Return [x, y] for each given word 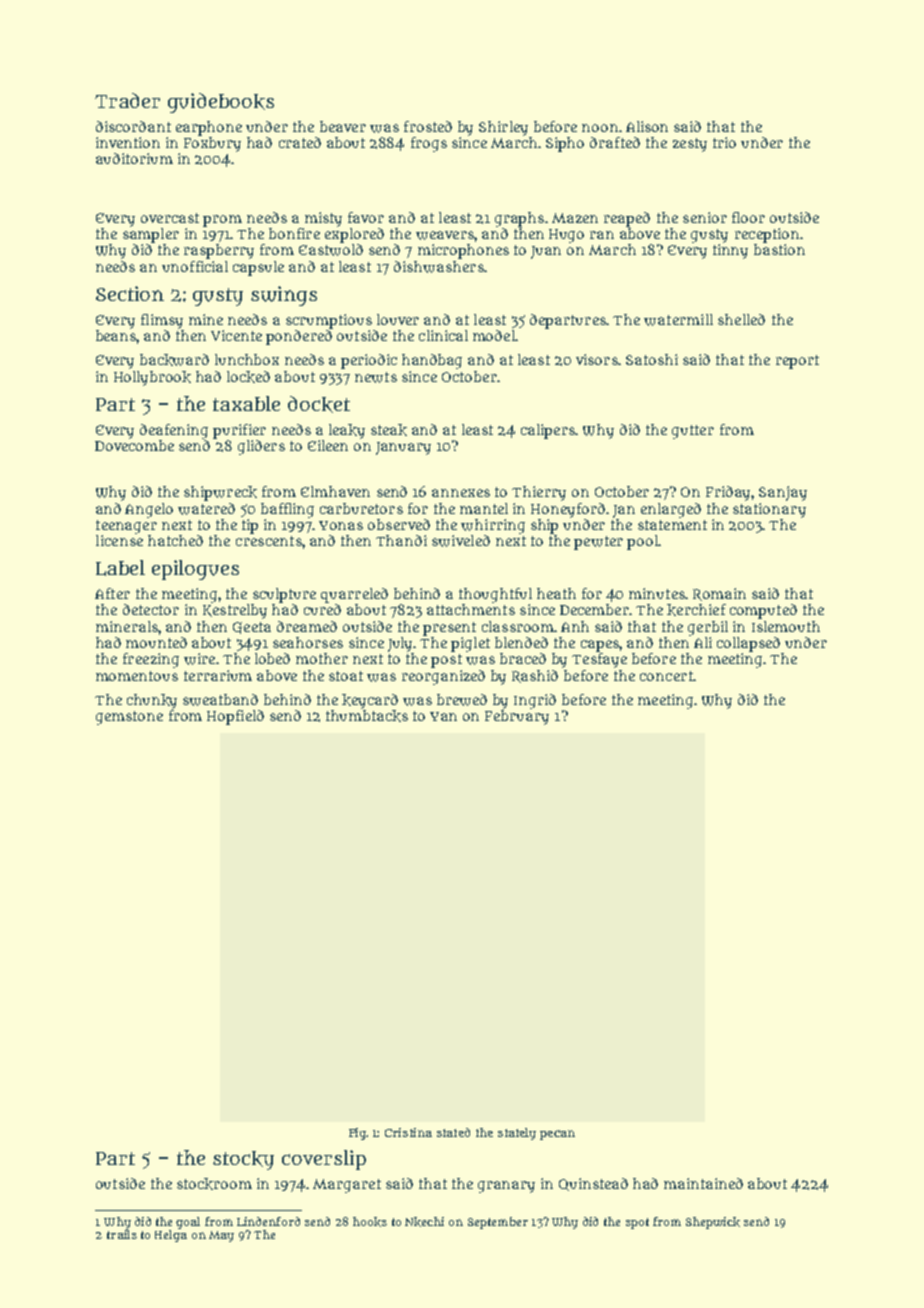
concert [666, 676]
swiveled [461, 541]
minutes [657, 593]
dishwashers [439, 267]
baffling [287, 510]
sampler [151, 235]
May [221, 1236]
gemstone [129, 718]
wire [199, 659]
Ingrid [535, 701]
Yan [443, 716]
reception [767, 235]
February [517, 717]
